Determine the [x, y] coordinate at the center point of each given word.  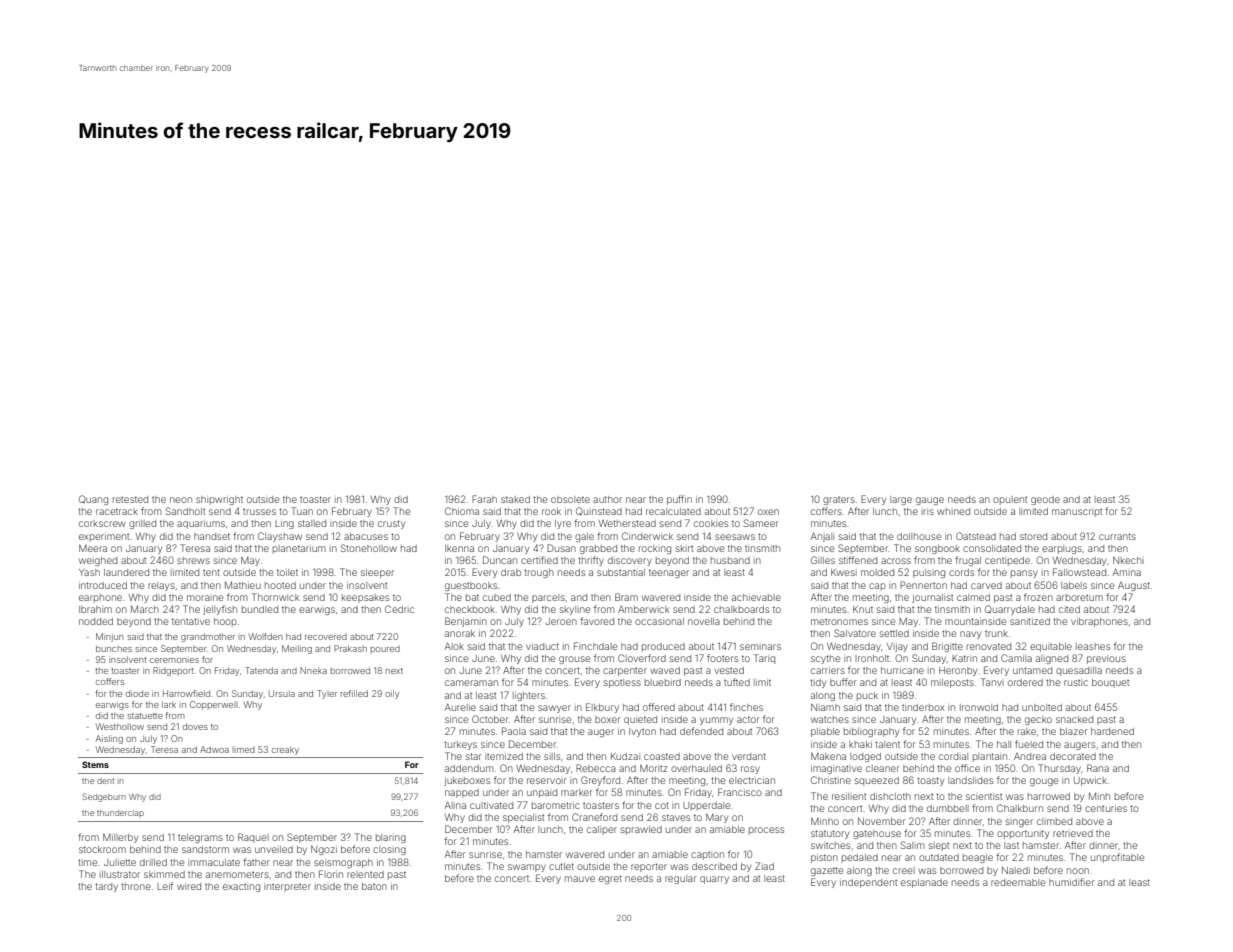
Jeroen [561, 621]
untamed [1032, 670]
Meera [93, 548]
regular [681, 879]
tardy [106, 887]
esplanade [924, 883]
